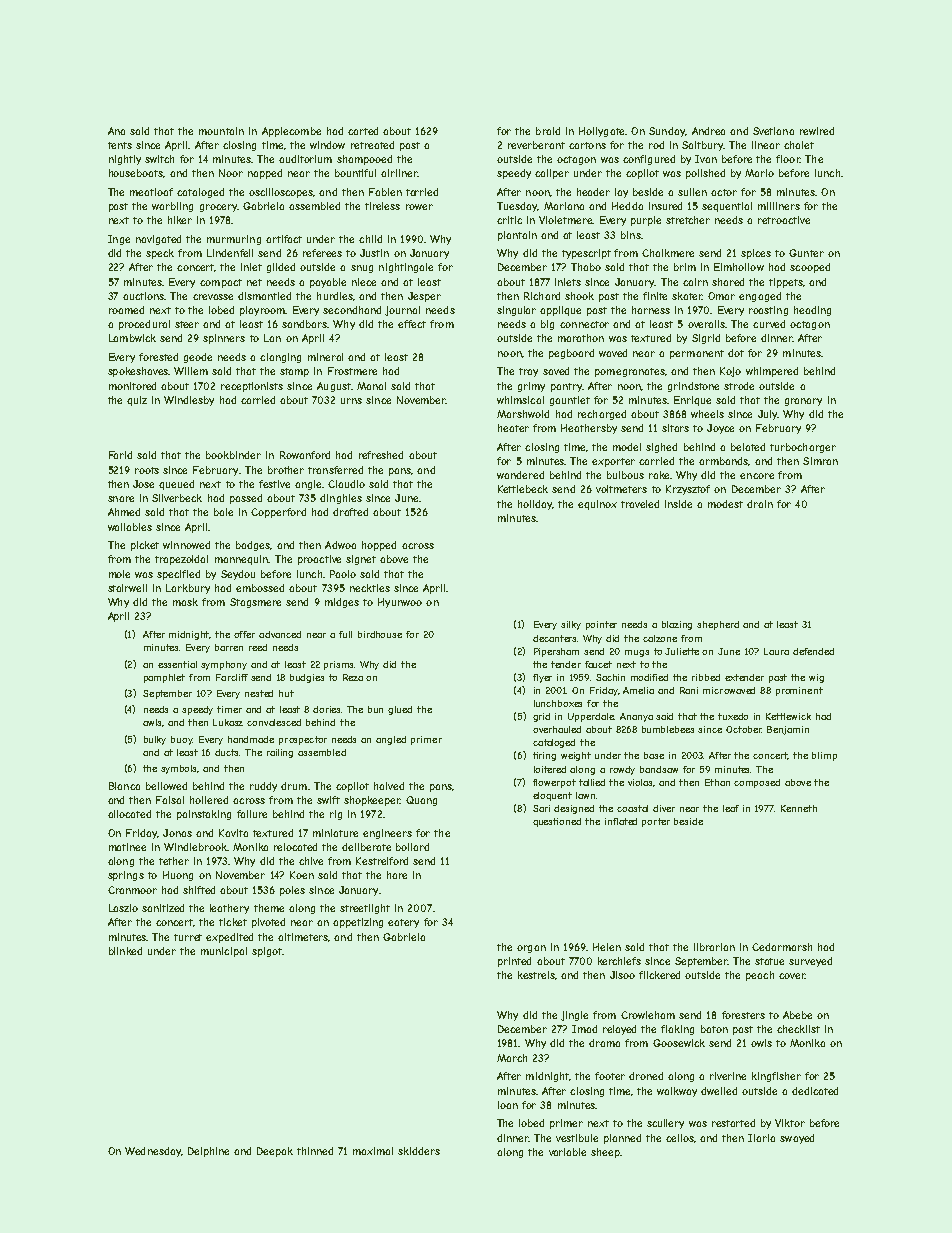 The height and width of the document is (1233, 952). Describe the element at coordinates (229, 909) in the document. I see `leathery` at that location.
